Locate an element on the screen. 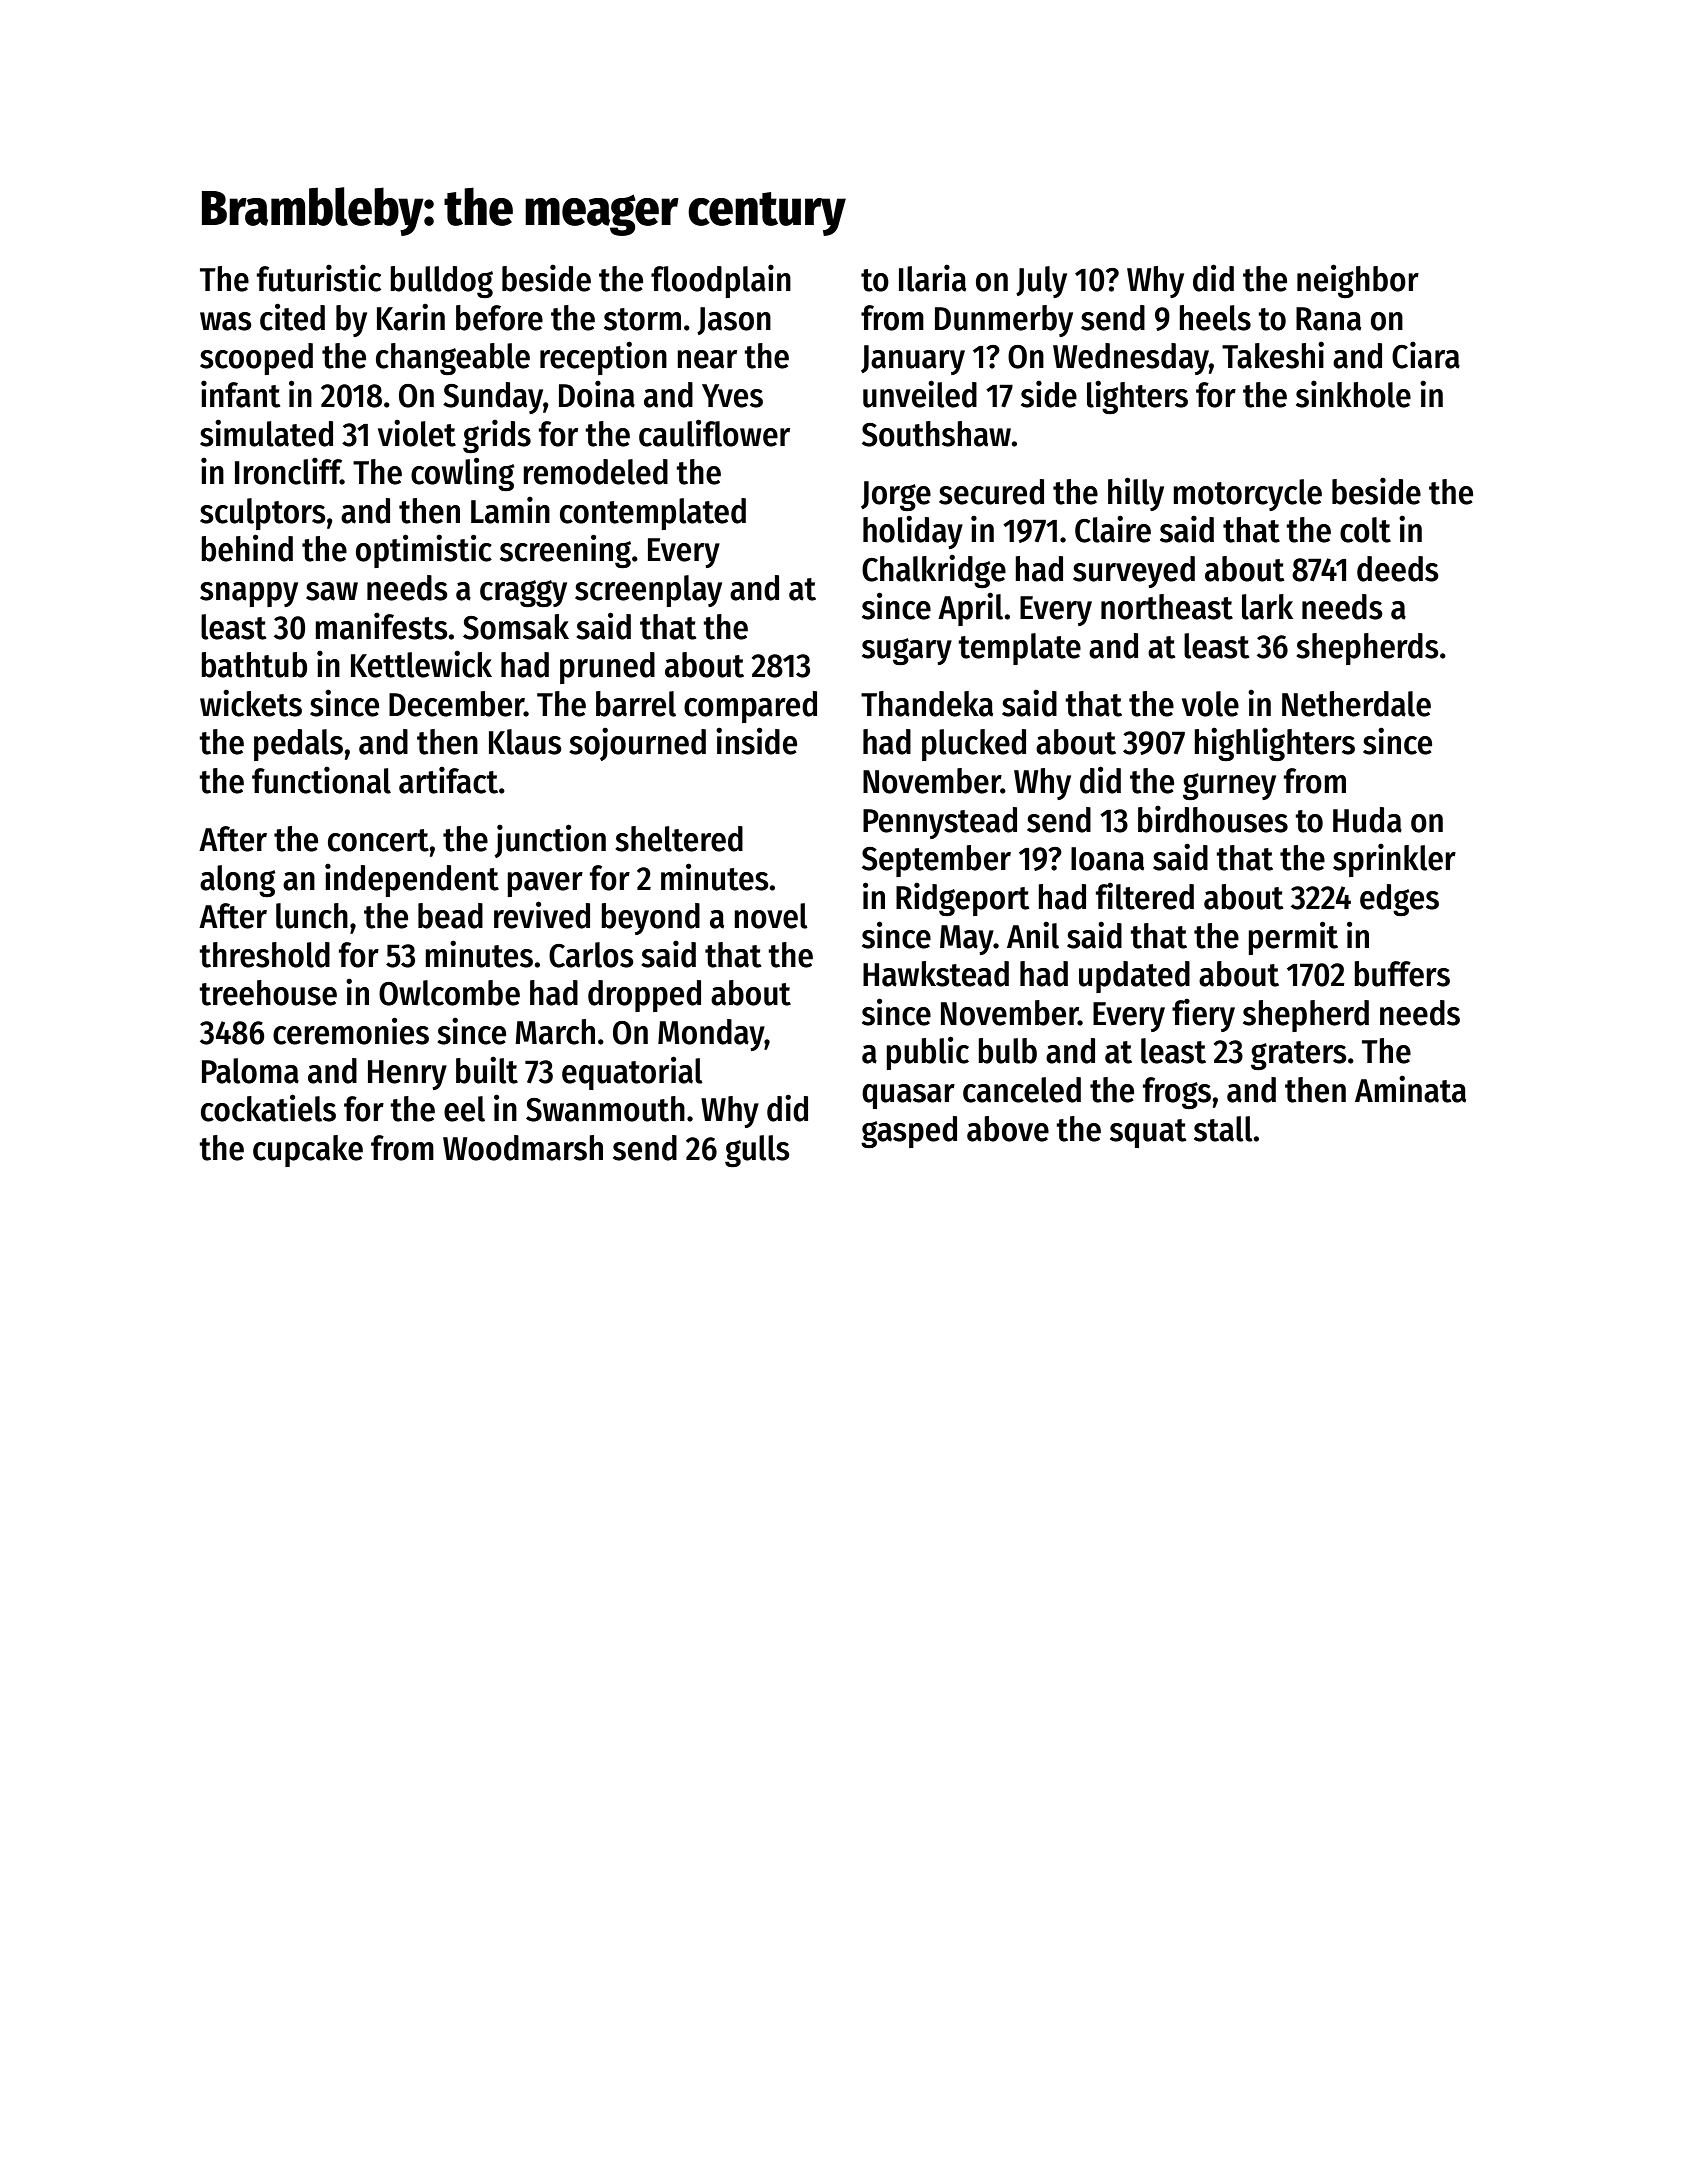 Image resolution: width=1683 pixels, height=2178 pixels. gulls is located at coordinates (757, 1151).
